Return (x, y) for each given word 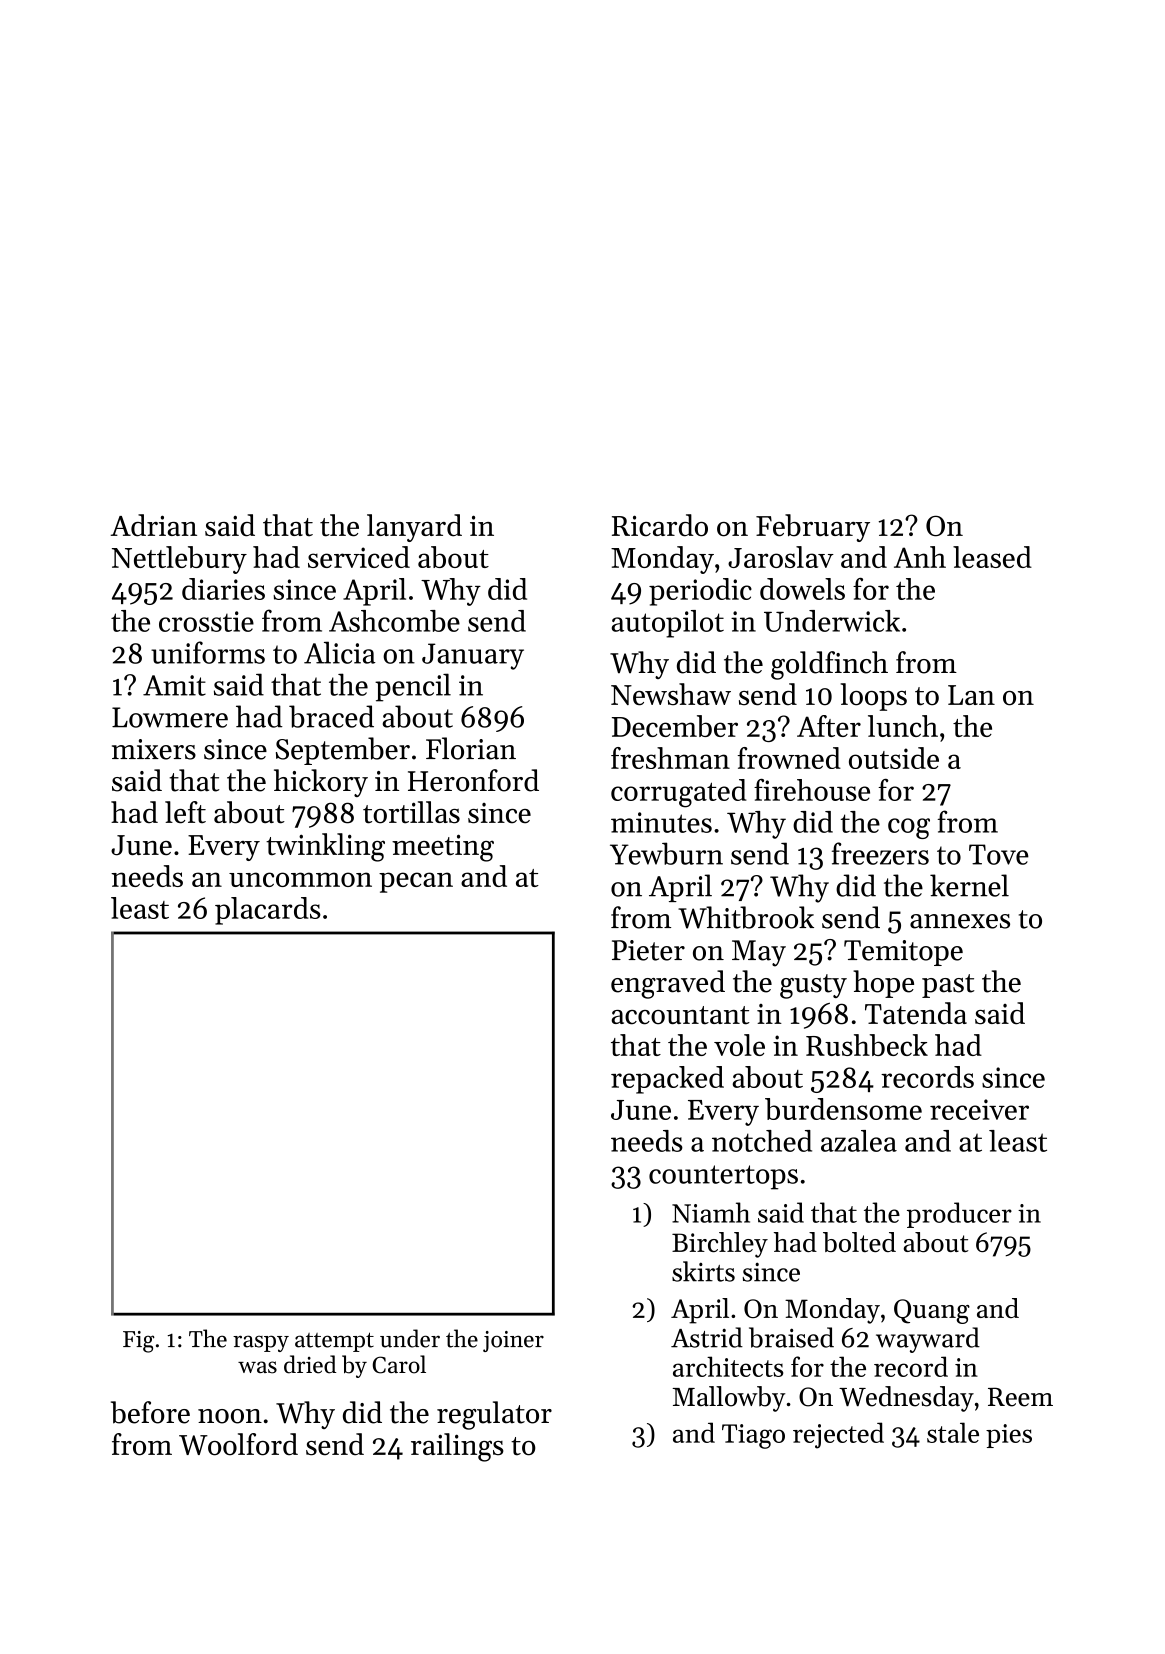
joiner (513, 1341)
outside (894, 758)
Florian (471, 748)
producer (959, 1215)
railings (457, 1447)
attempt (334, 1342)
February (813, 528)
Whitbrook (746, 917)
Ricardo (660, 525)
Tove (999, 854)
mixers (154, 749)
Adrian (154, 525)
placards (268, 911)
